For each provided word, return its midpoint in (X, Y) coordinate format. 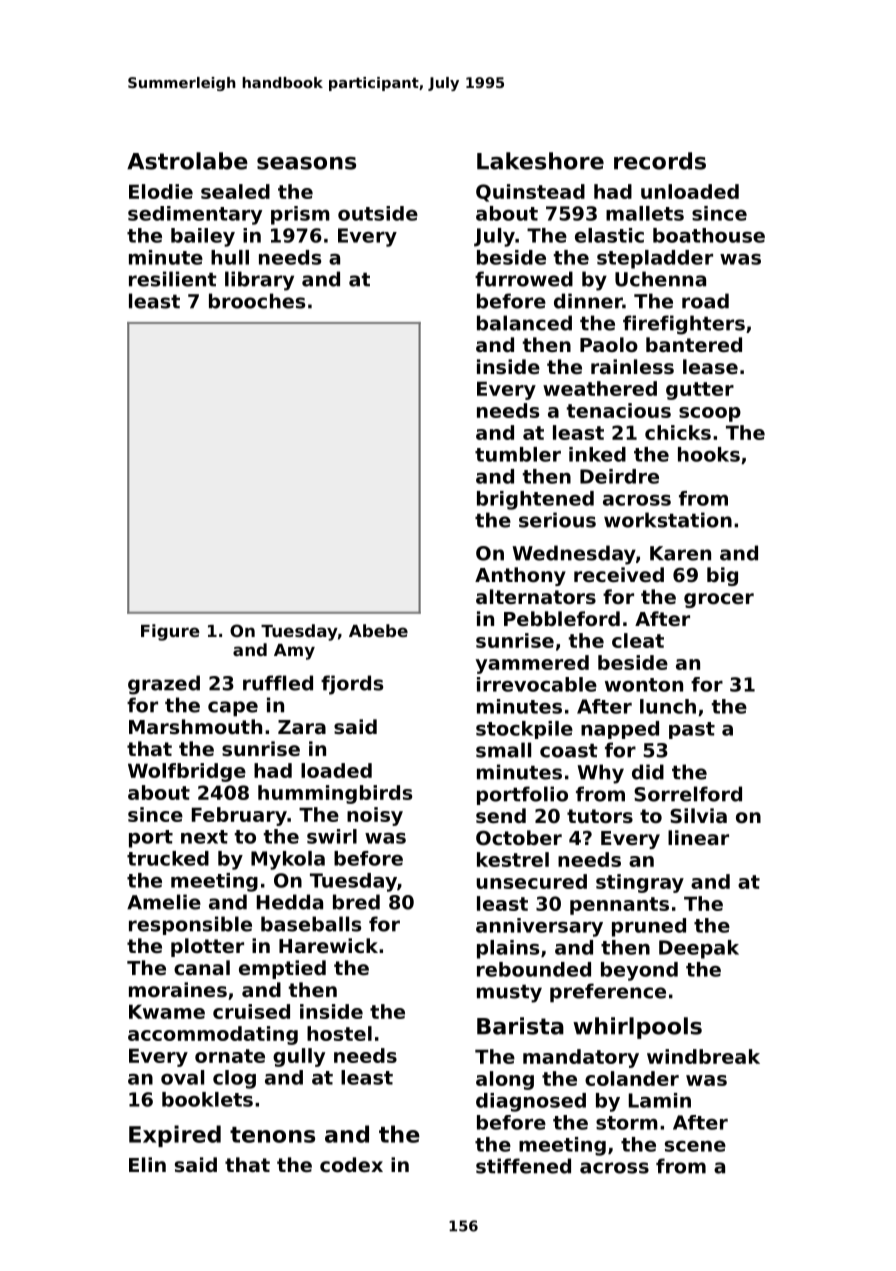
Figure (170, 632)
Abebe (378, 630)
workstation (668, 520)
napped (620, 730)
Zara (302, 727)
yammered (532, 664)
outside (378, 213)
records (660, 161)
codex (351, 1164)
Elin (147, 1164)
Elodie (161, 191)
